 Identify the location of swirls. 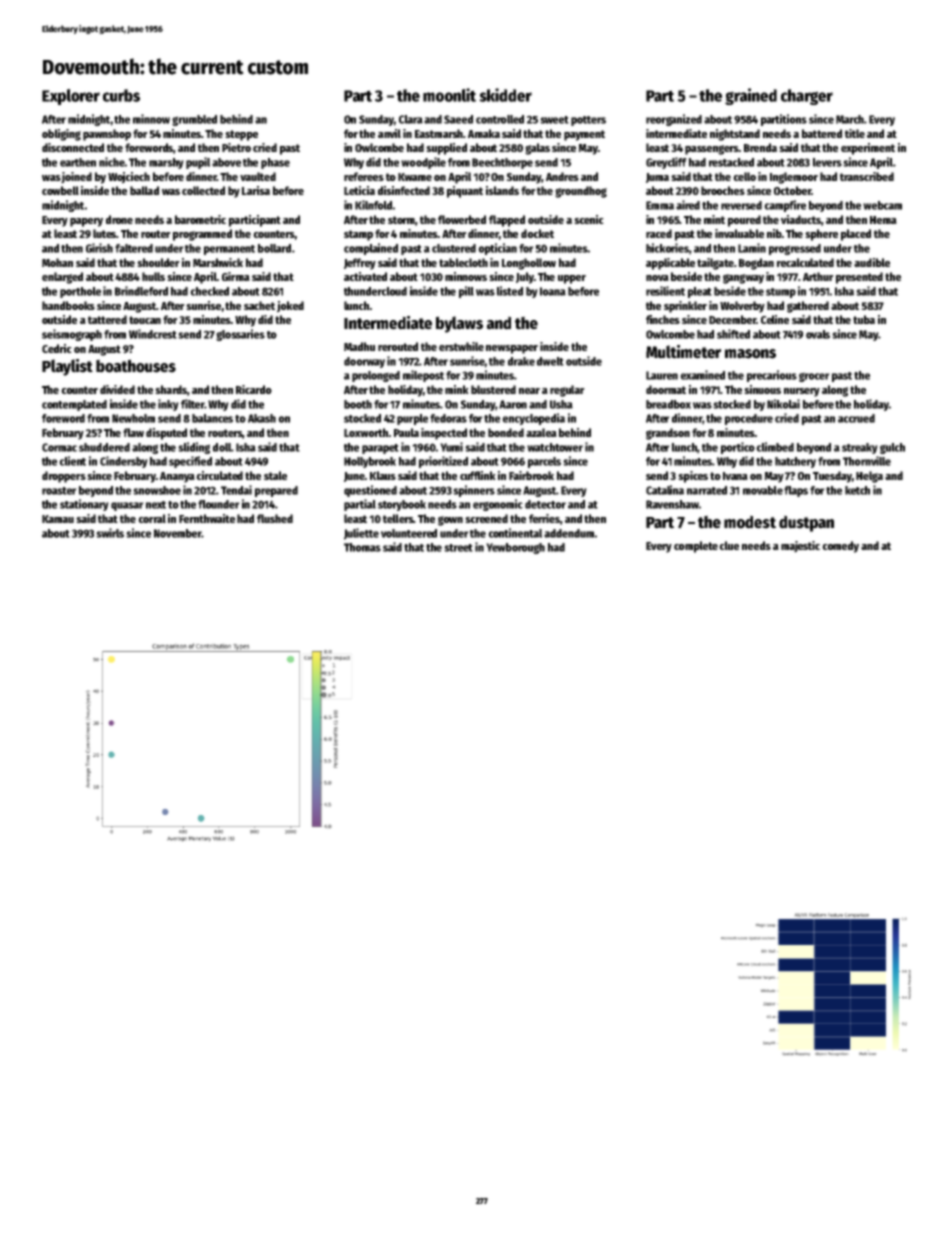
(110, 533).
